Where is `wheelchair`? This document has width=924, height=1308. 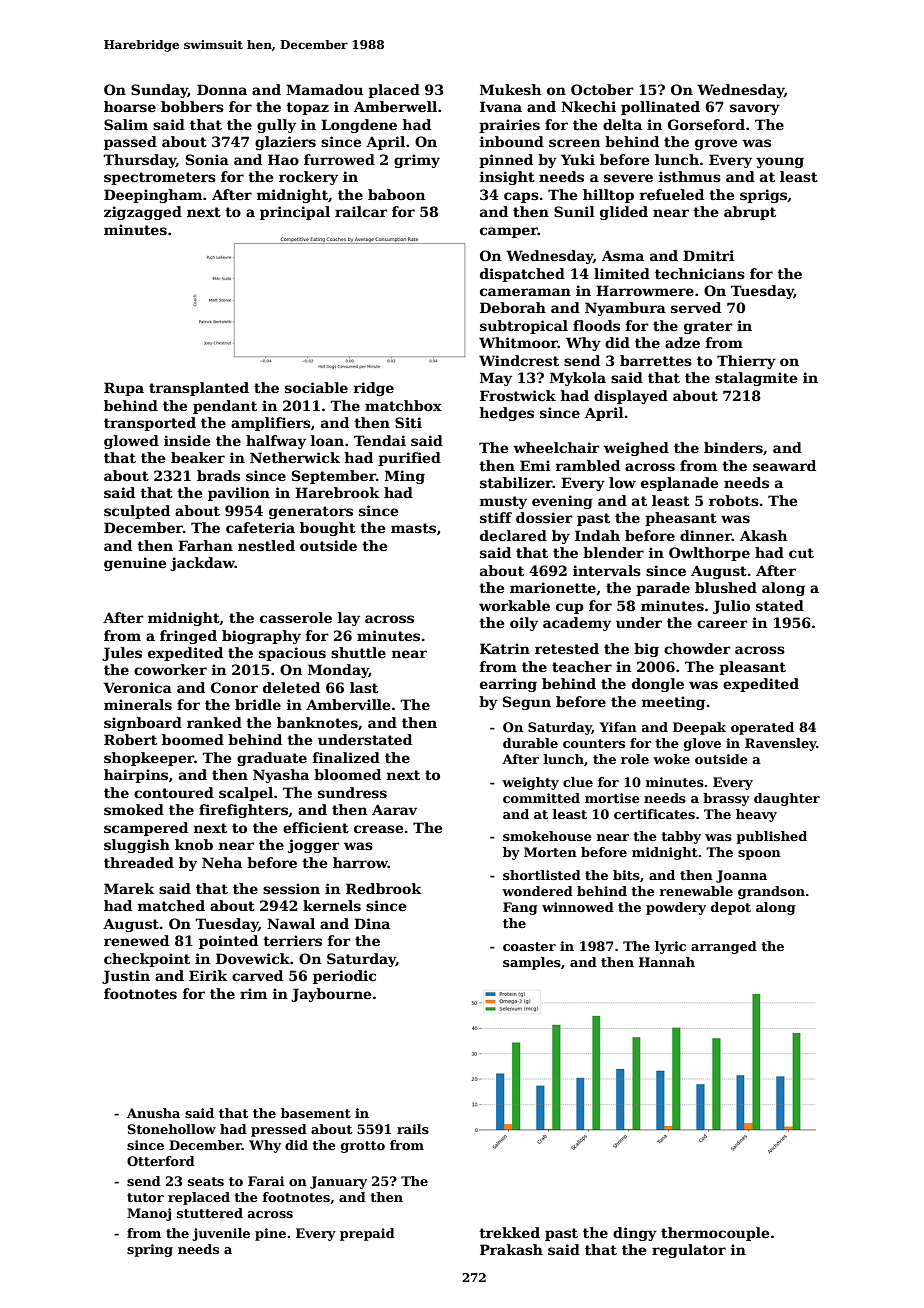 wheelchair is located at coordinates (556, 447).
